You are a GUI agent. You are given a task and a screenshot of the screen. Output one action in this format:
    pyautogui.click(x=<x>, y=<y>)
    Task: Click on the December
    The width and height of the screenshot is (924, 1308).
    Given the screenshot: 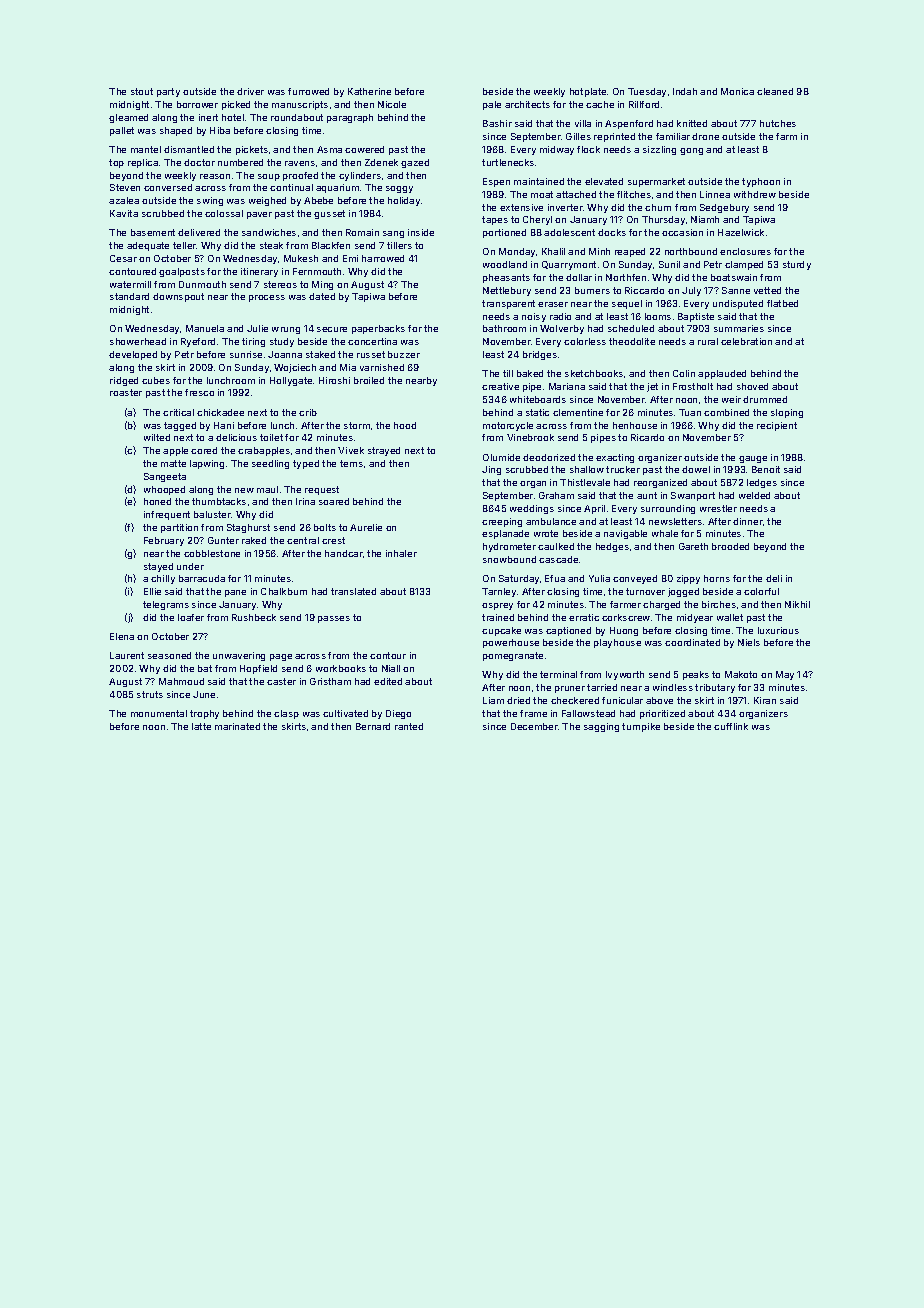 What is the action you would take?
    pyautogui.click(x=534, y=726)
